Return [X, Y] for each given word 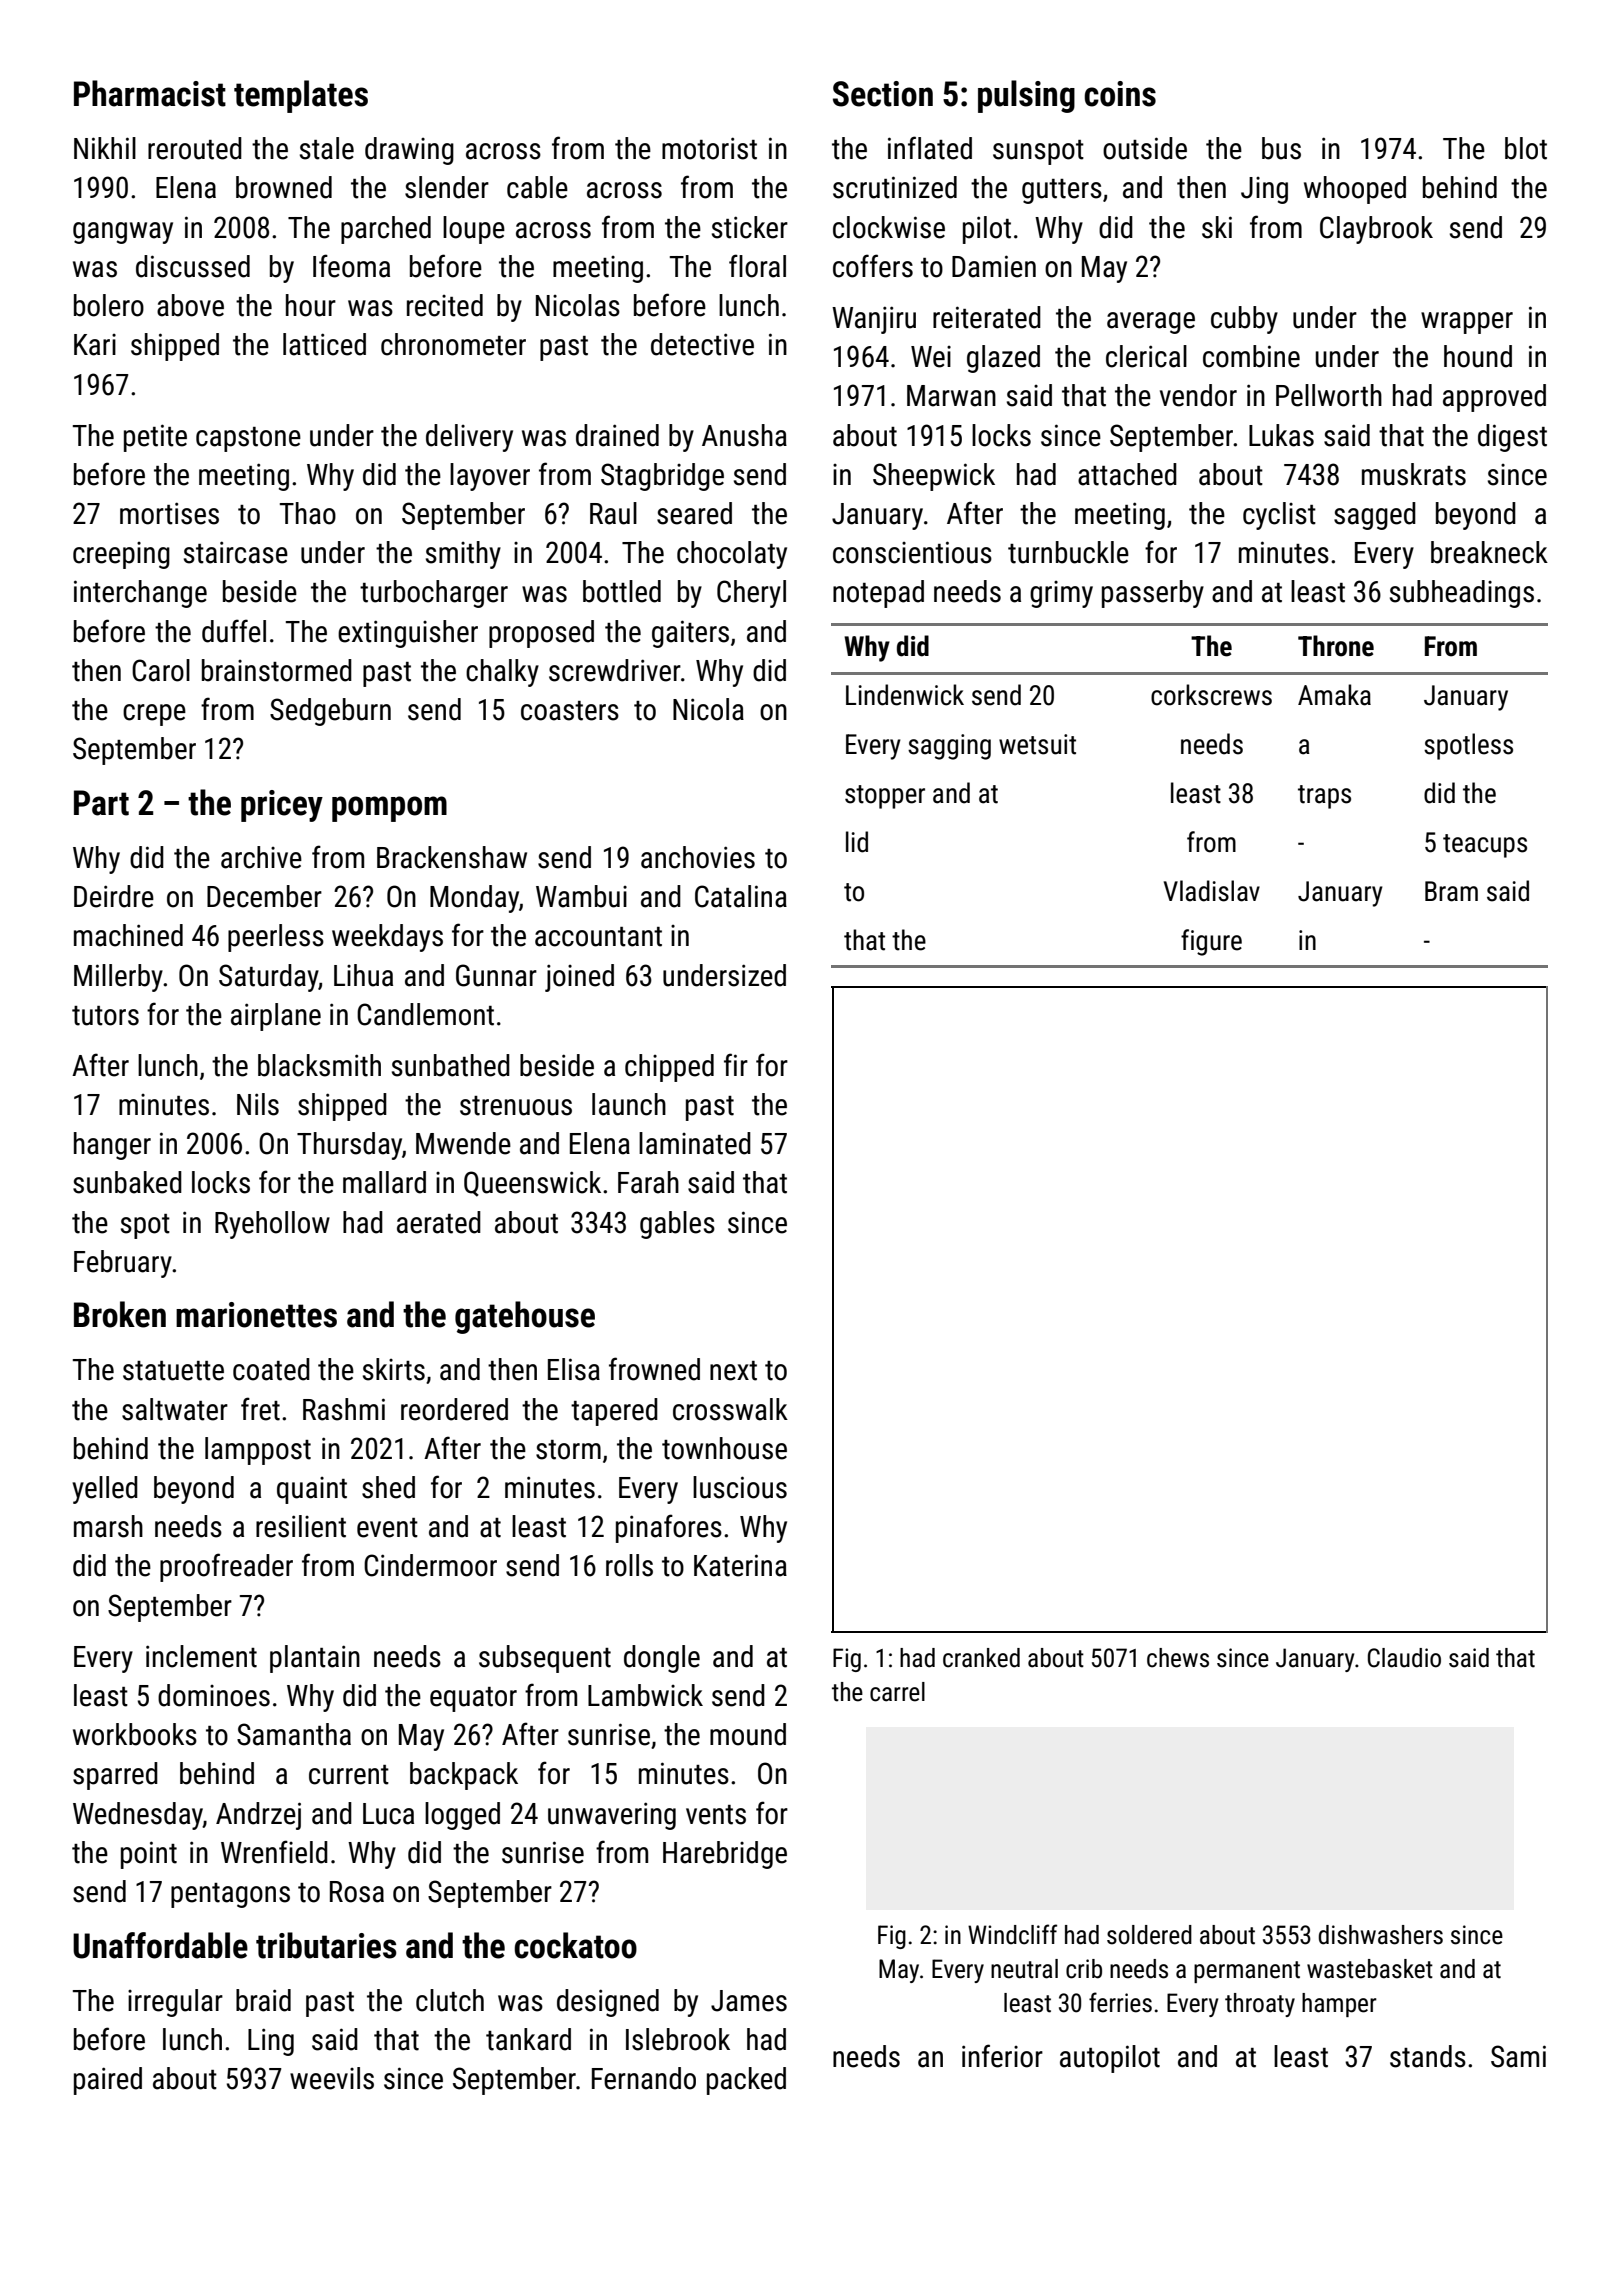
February [123, 1264]
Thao [308, 513]
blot [1526, 148]
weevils [332, 2078]
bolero [109, 305]
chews [1178, 1658]
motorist [709, 148]
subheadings [1462, 594]
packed [746, 2081]
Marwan [951, 396]
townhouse [724, 1448]
